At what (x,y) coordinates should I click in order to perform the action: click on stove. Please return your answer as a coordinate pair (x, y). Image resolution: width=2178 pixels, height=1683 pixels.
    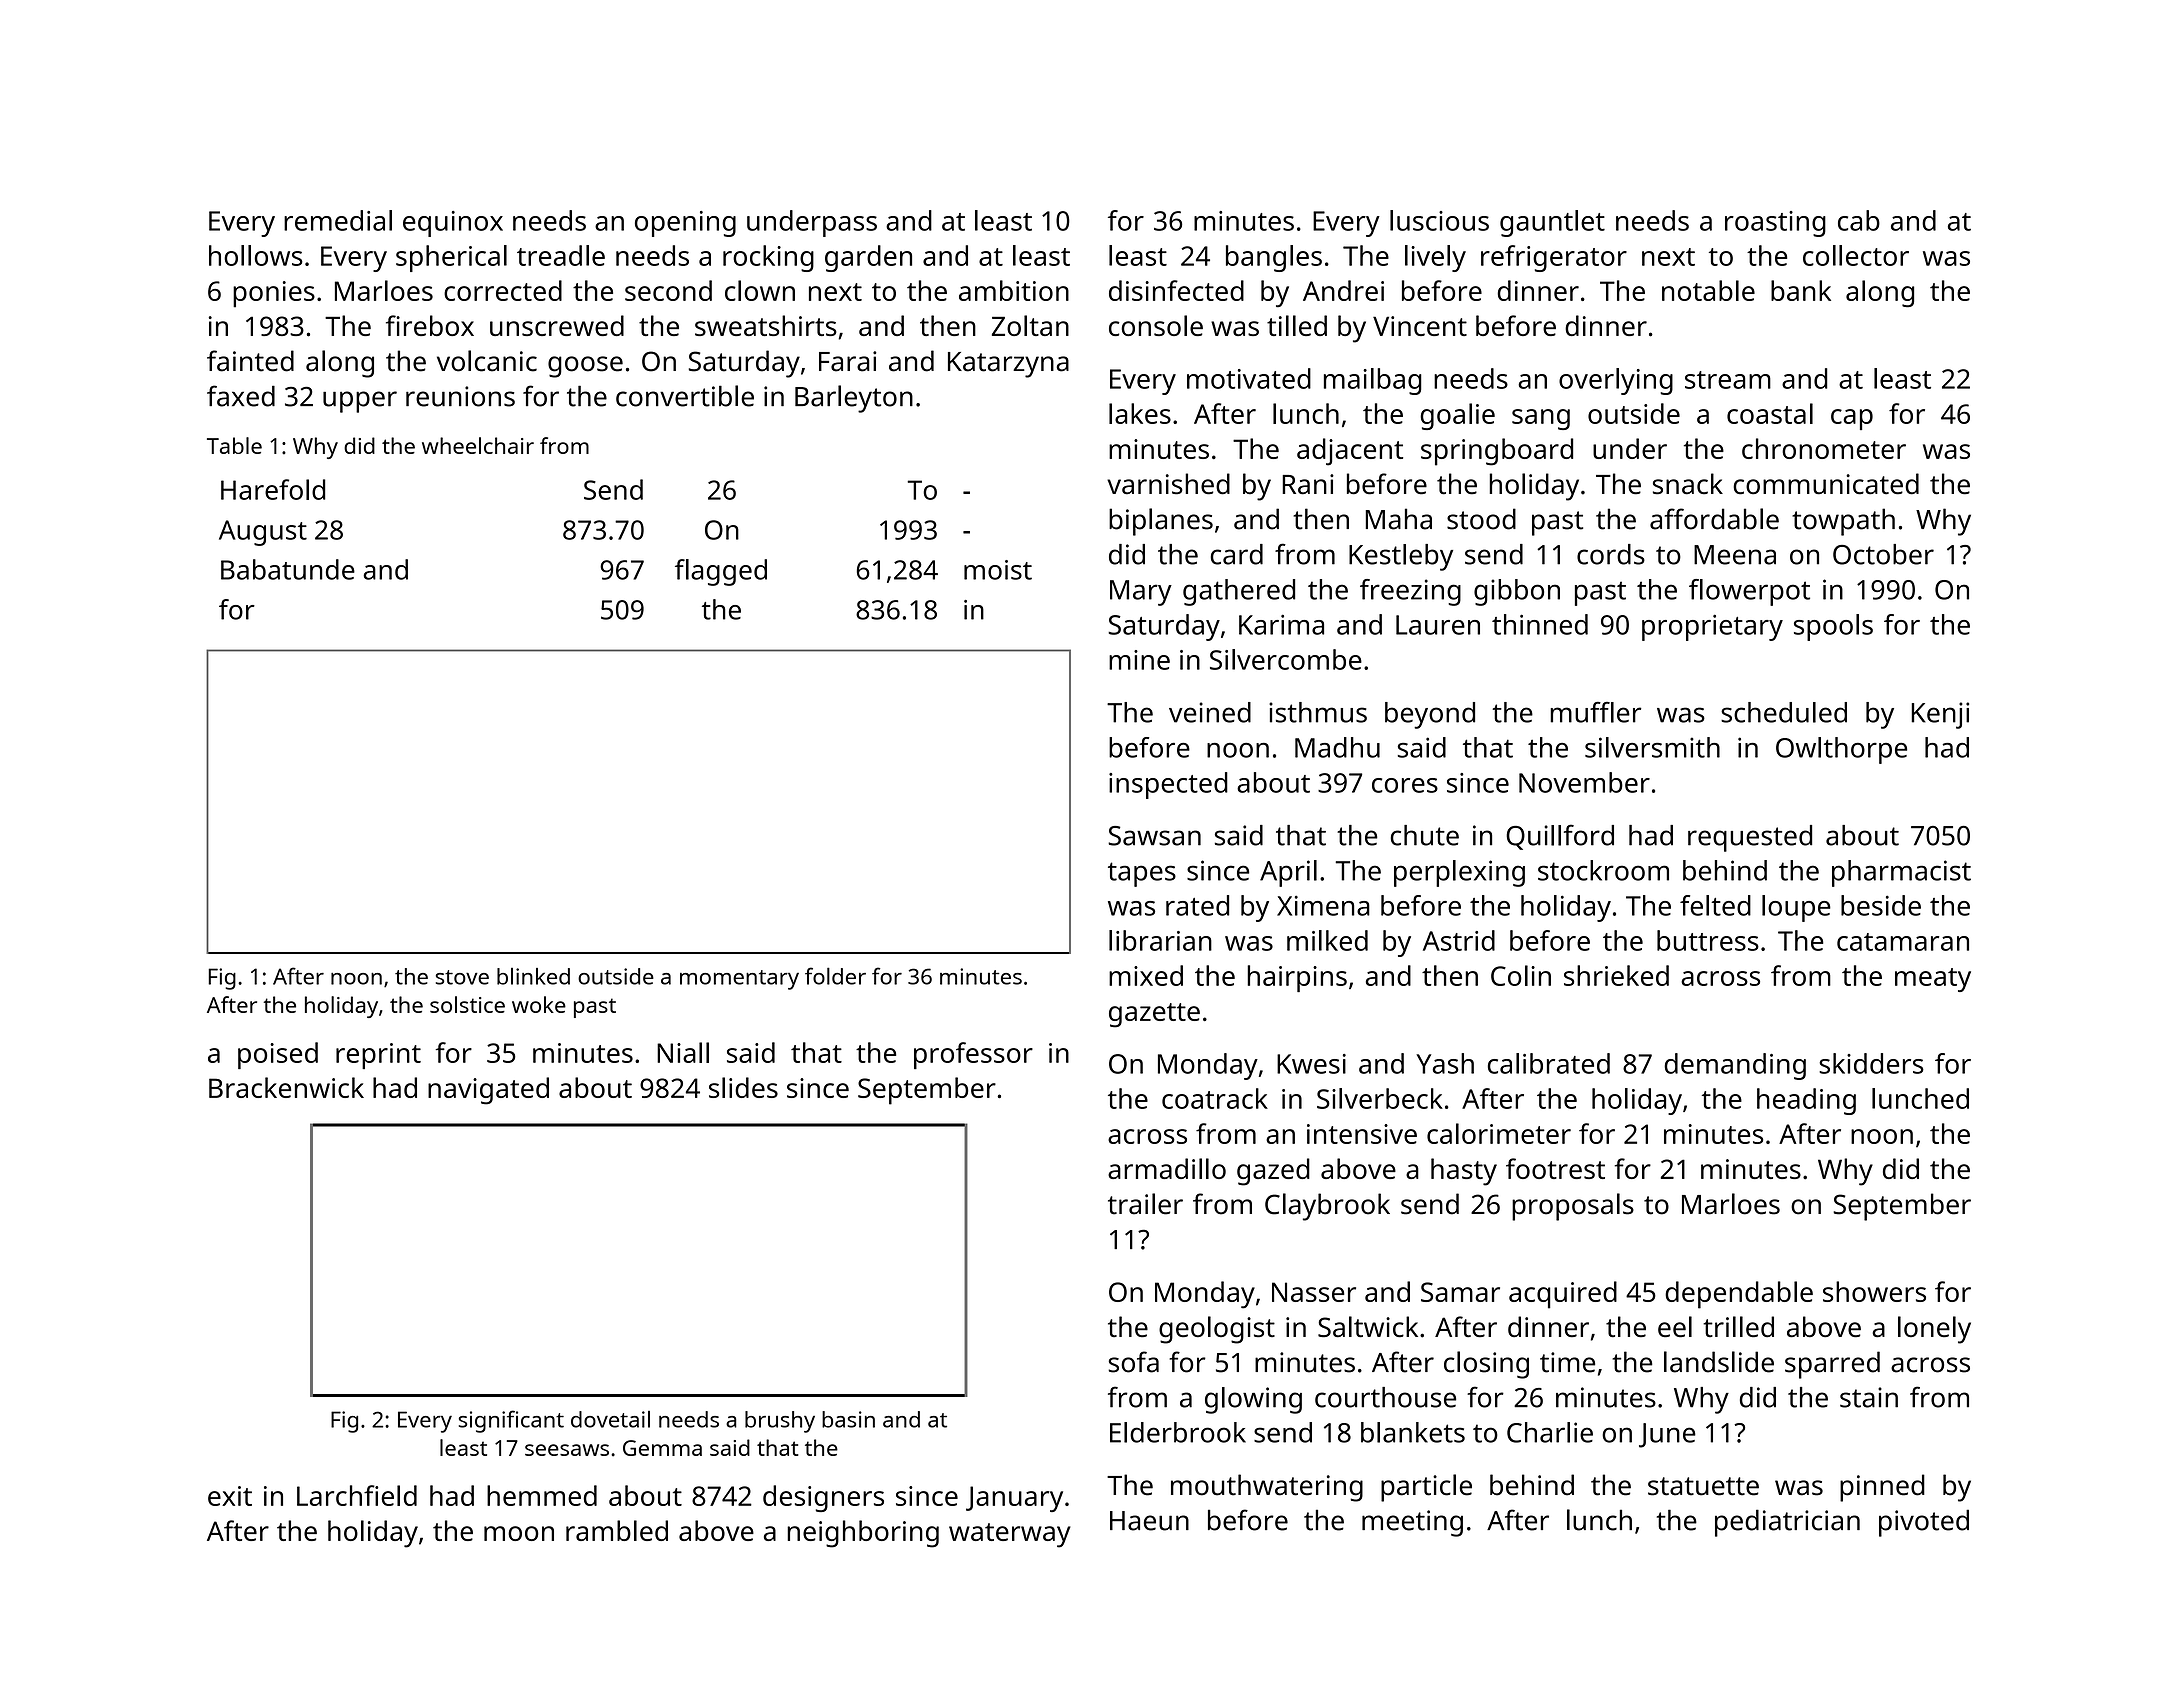
    Looking at the image, I should click on (462, 977).
